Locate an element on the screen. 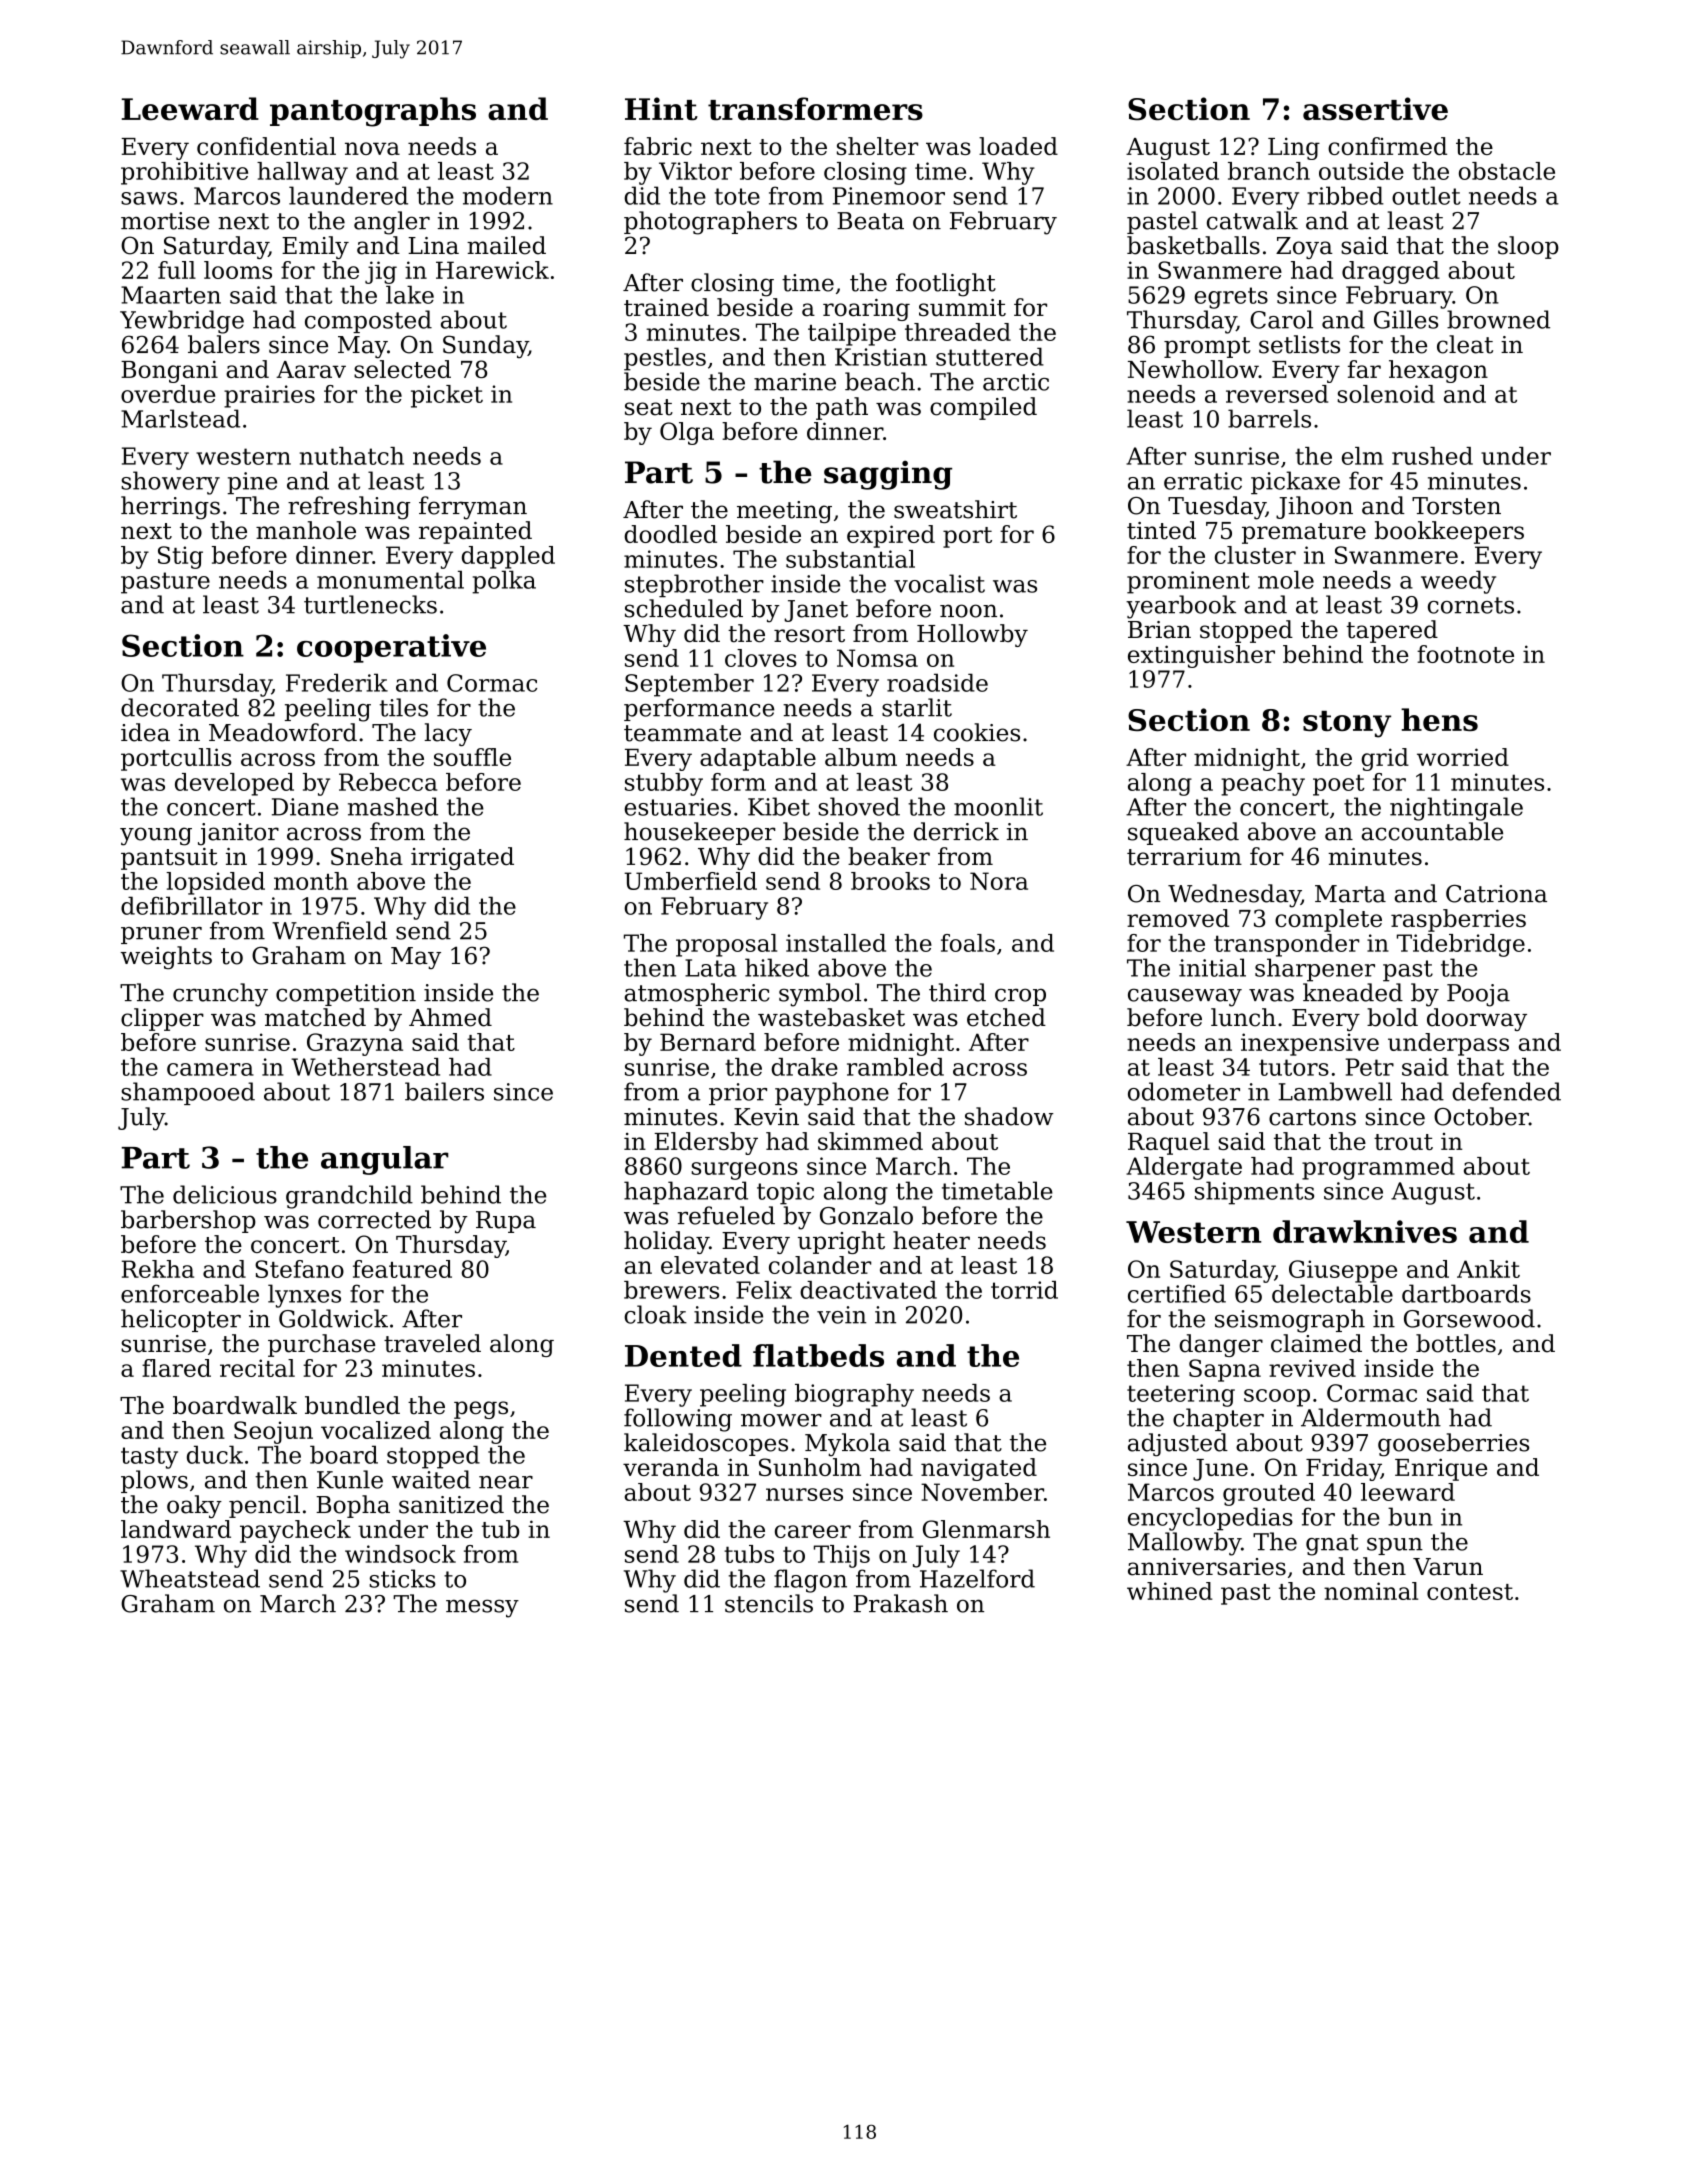 The height and width of the screenshot is (2178, 1683). whined is located at coordinates (1170, 1591).
